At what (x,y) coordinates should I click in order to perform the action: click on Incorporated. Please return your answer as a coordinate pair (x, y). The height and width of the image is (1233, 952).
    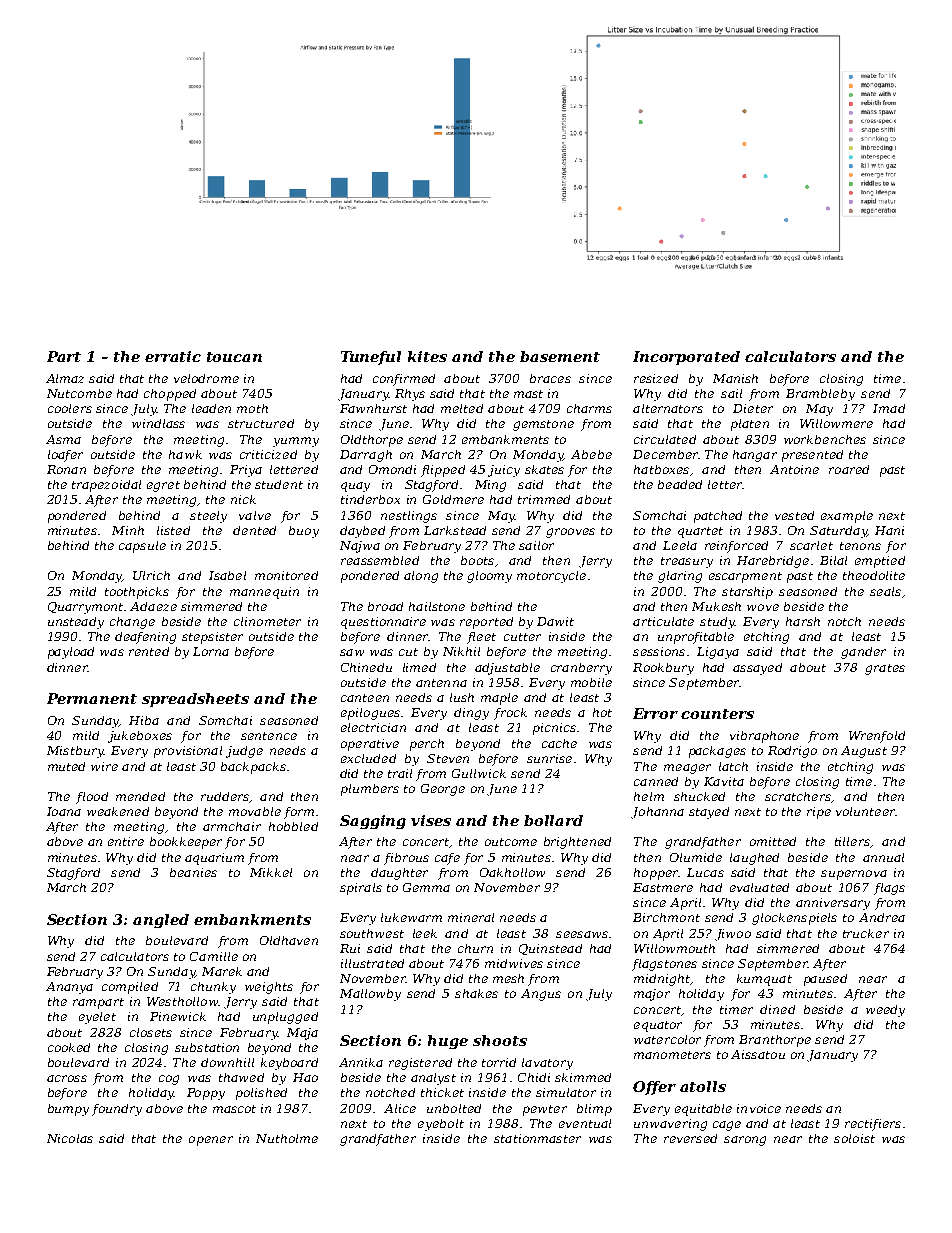
    Looking at the image, I should click on (686, 358).
